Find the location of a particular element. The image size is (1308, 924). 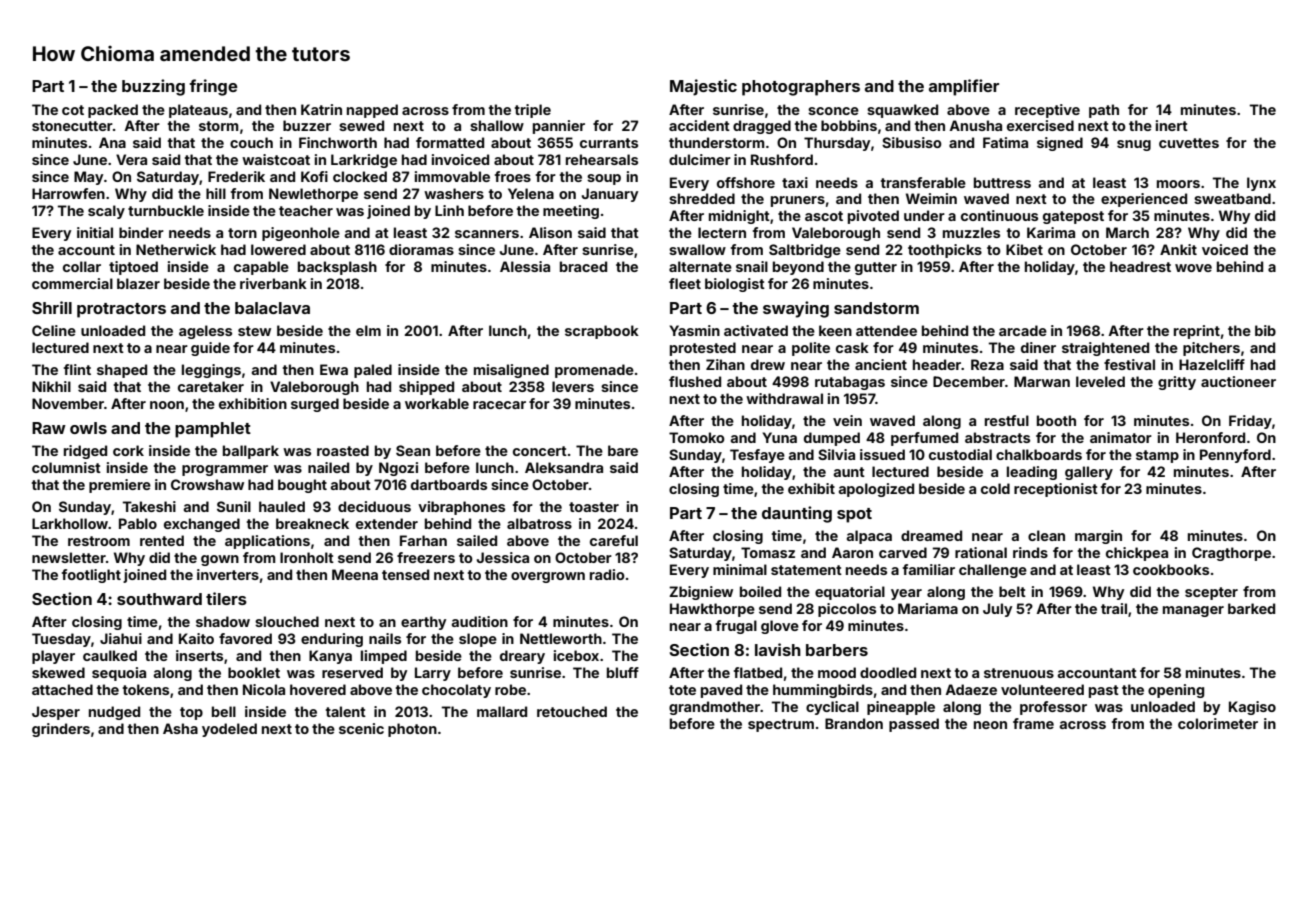

amplifier is located at coordinates (964, 87).
